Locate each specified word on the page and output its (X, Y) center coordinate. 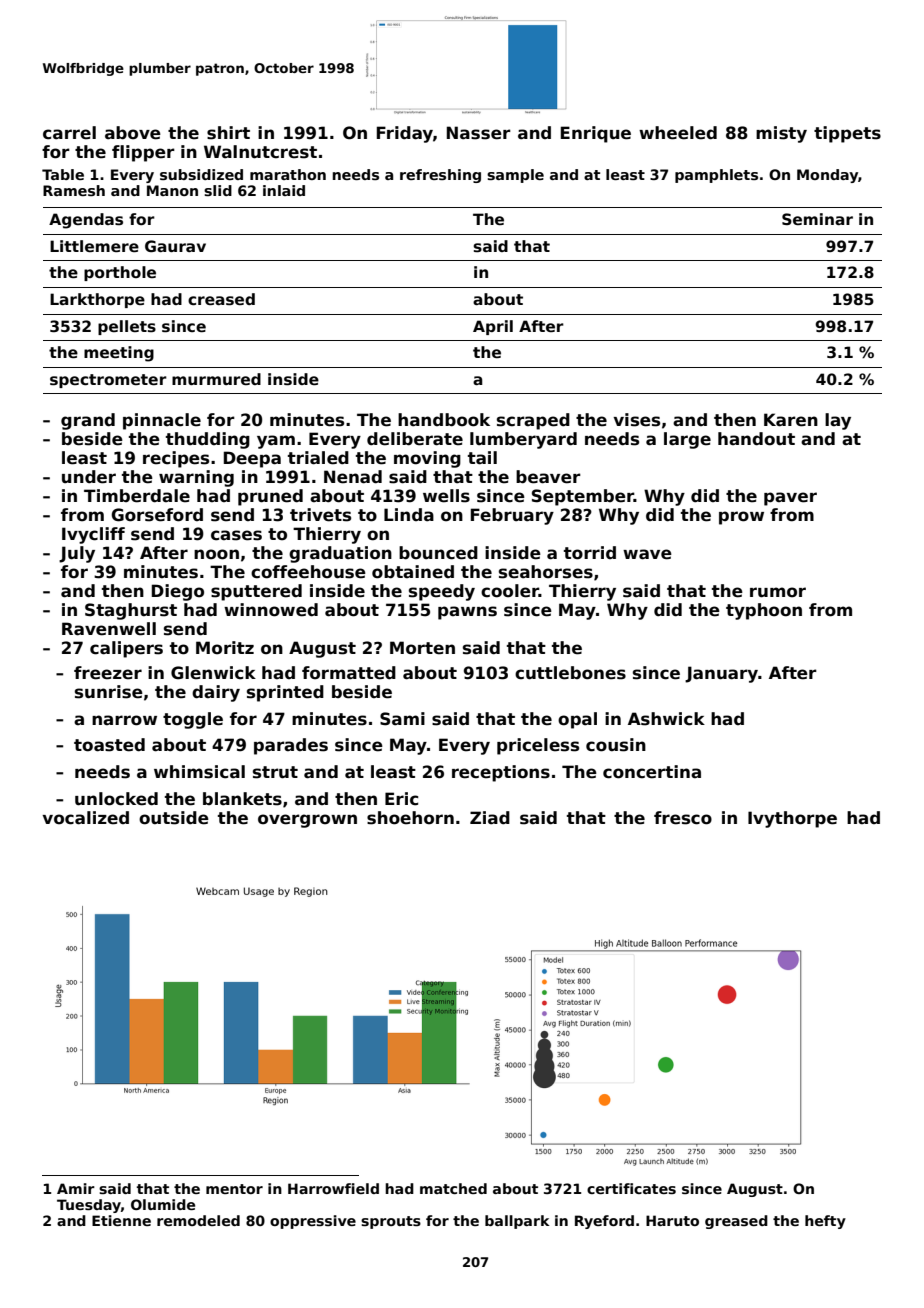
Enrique (596, 134)
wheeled (678, 133)
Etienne (121, 1220)
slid (218, 190)
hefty (825, 1222)
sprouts (391, 1222)
